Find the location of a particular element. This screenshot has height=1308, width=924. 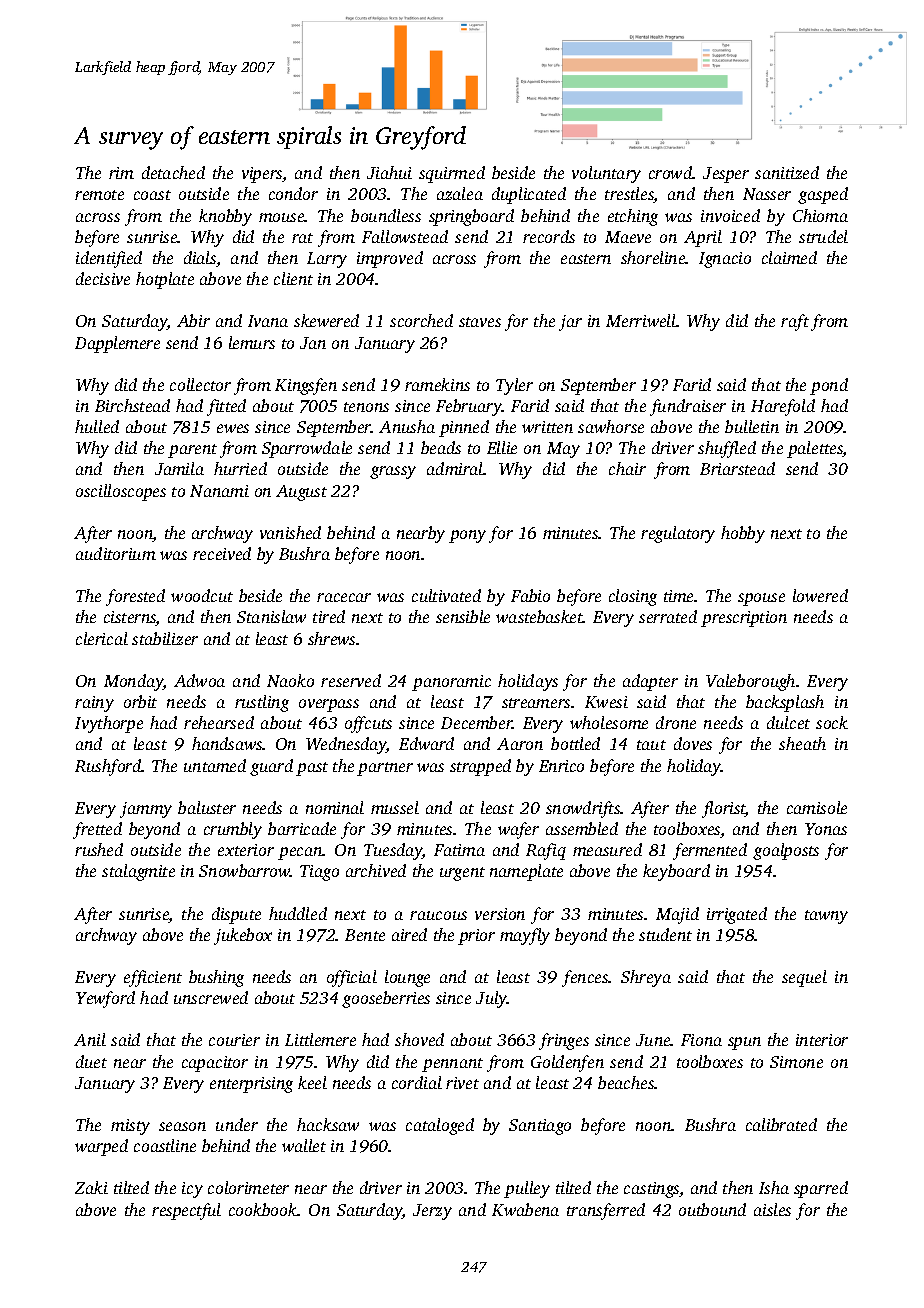

respectful is located at coordinates (186, 1211).
